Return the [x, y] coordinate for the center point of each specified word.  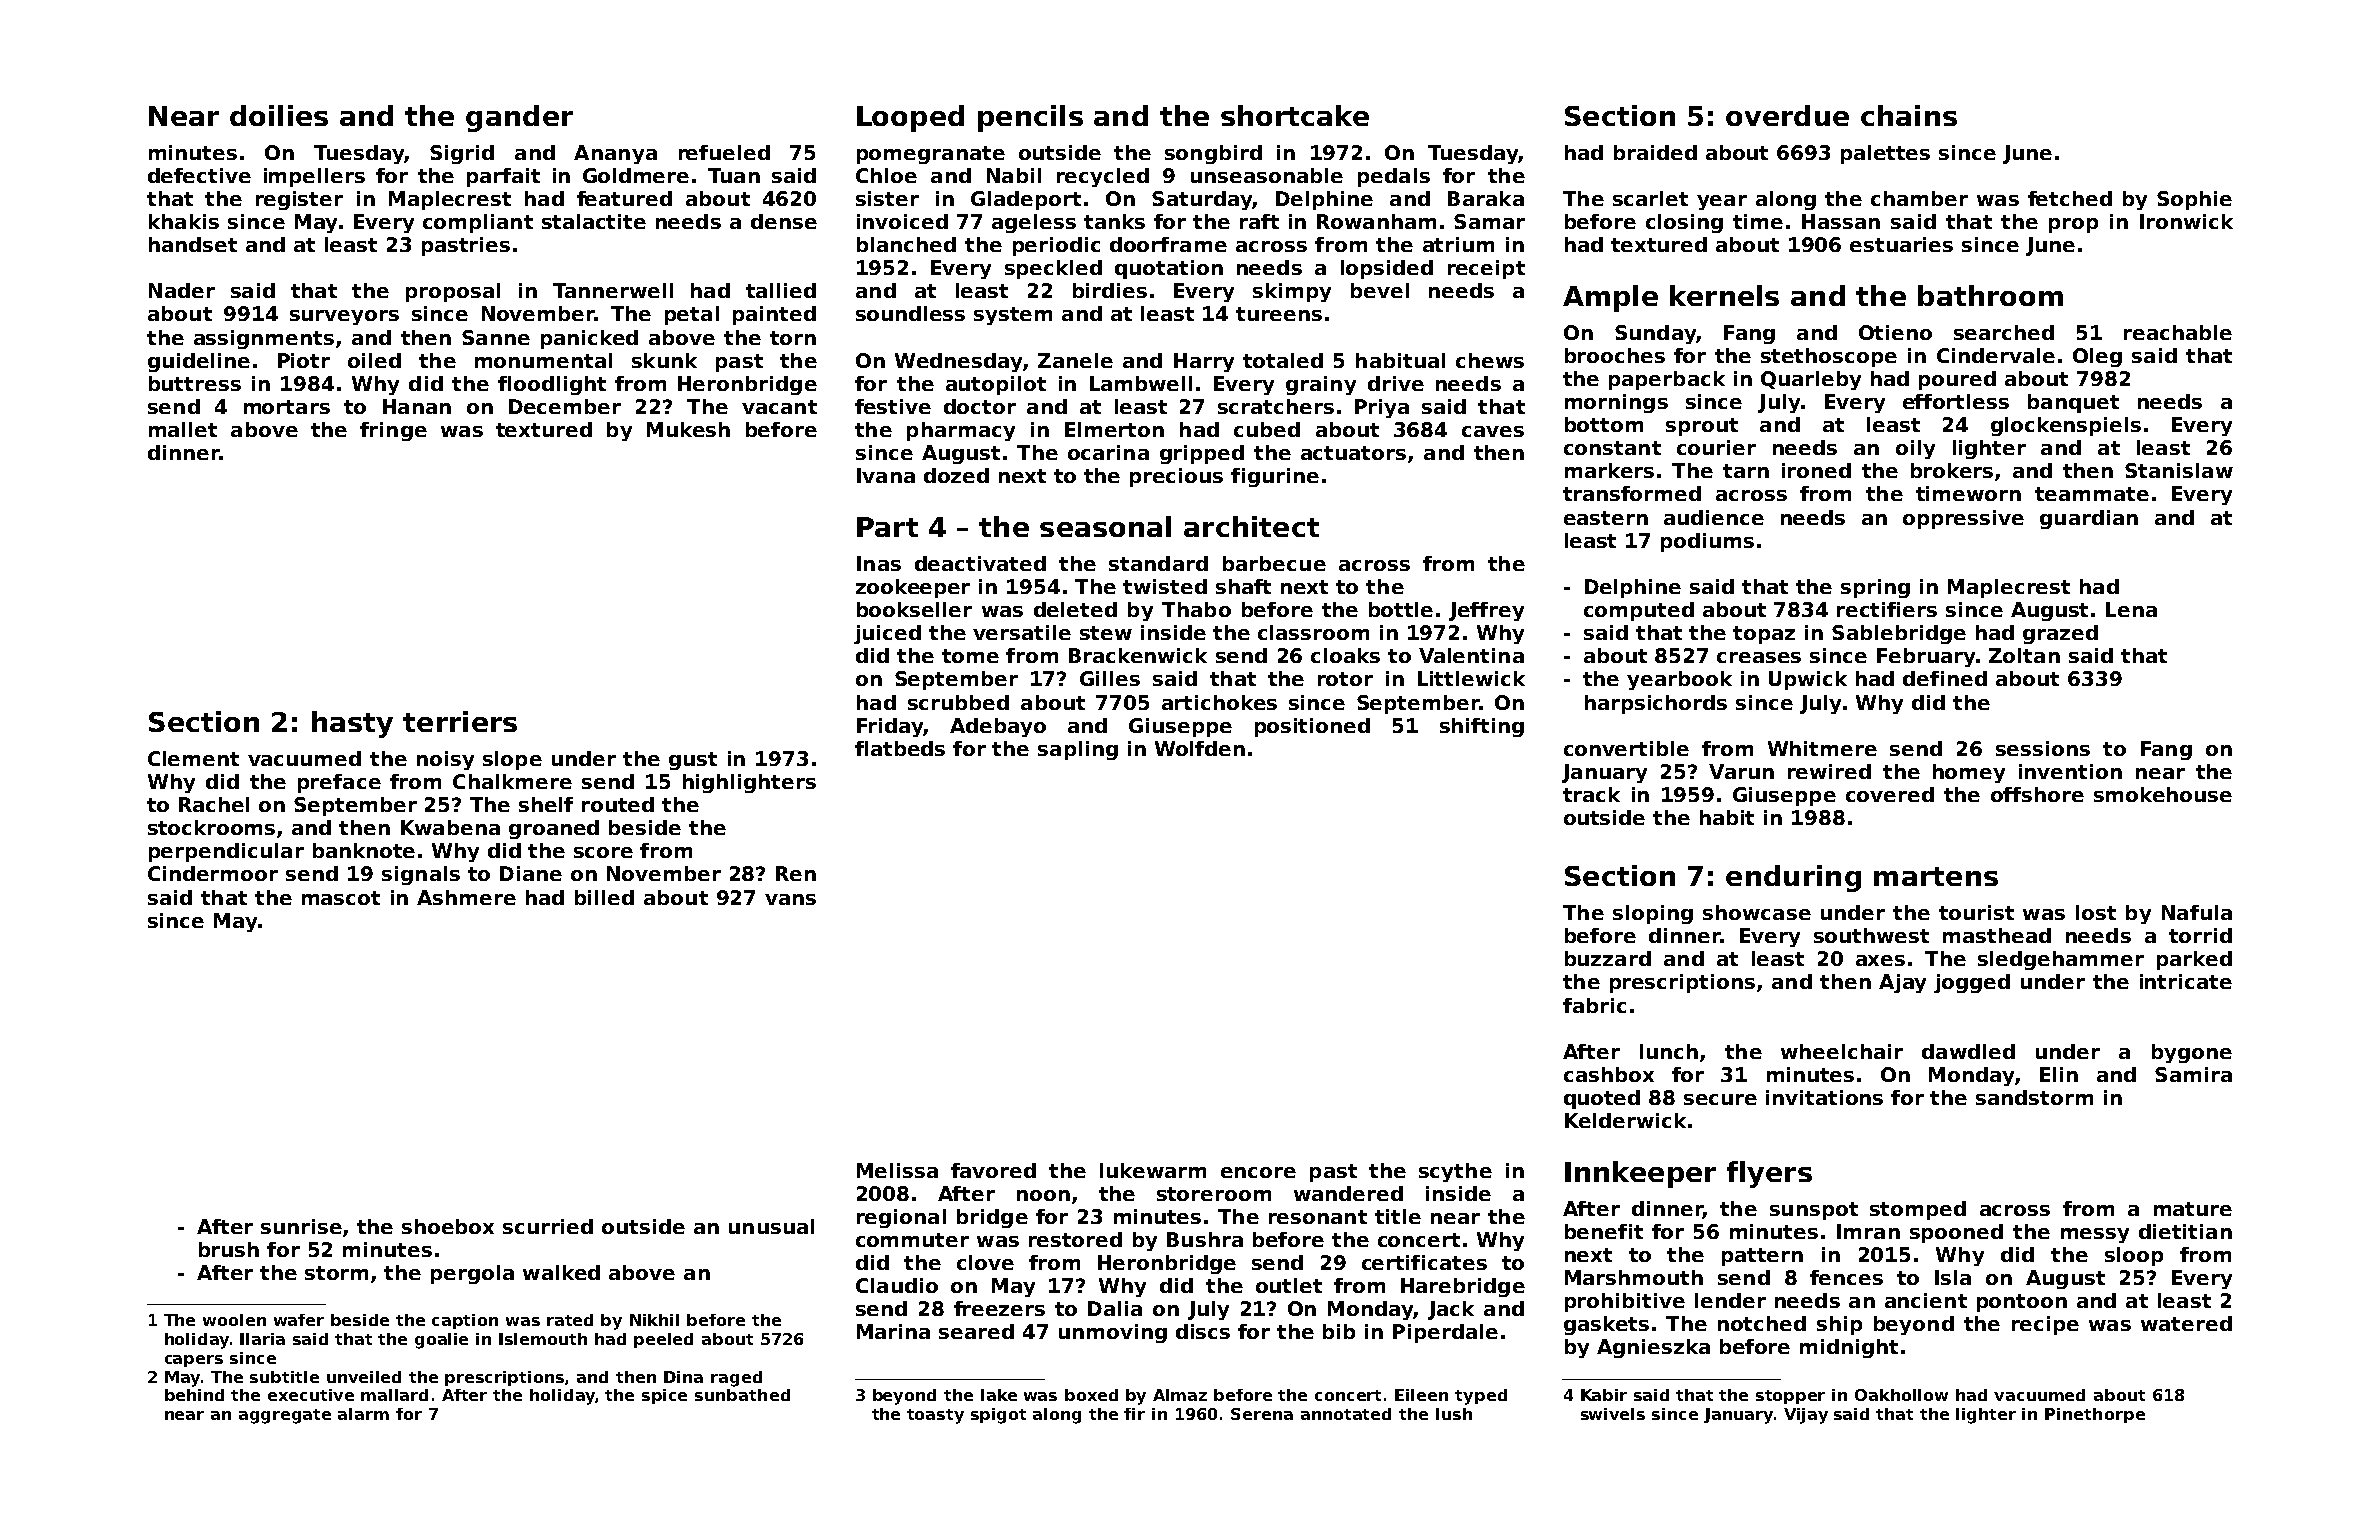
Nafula [2197, 912]
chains [1909, 115]
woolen [234, 1320]
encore [1258, 1172]
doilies [279, 115]
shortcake [1295, 115]
